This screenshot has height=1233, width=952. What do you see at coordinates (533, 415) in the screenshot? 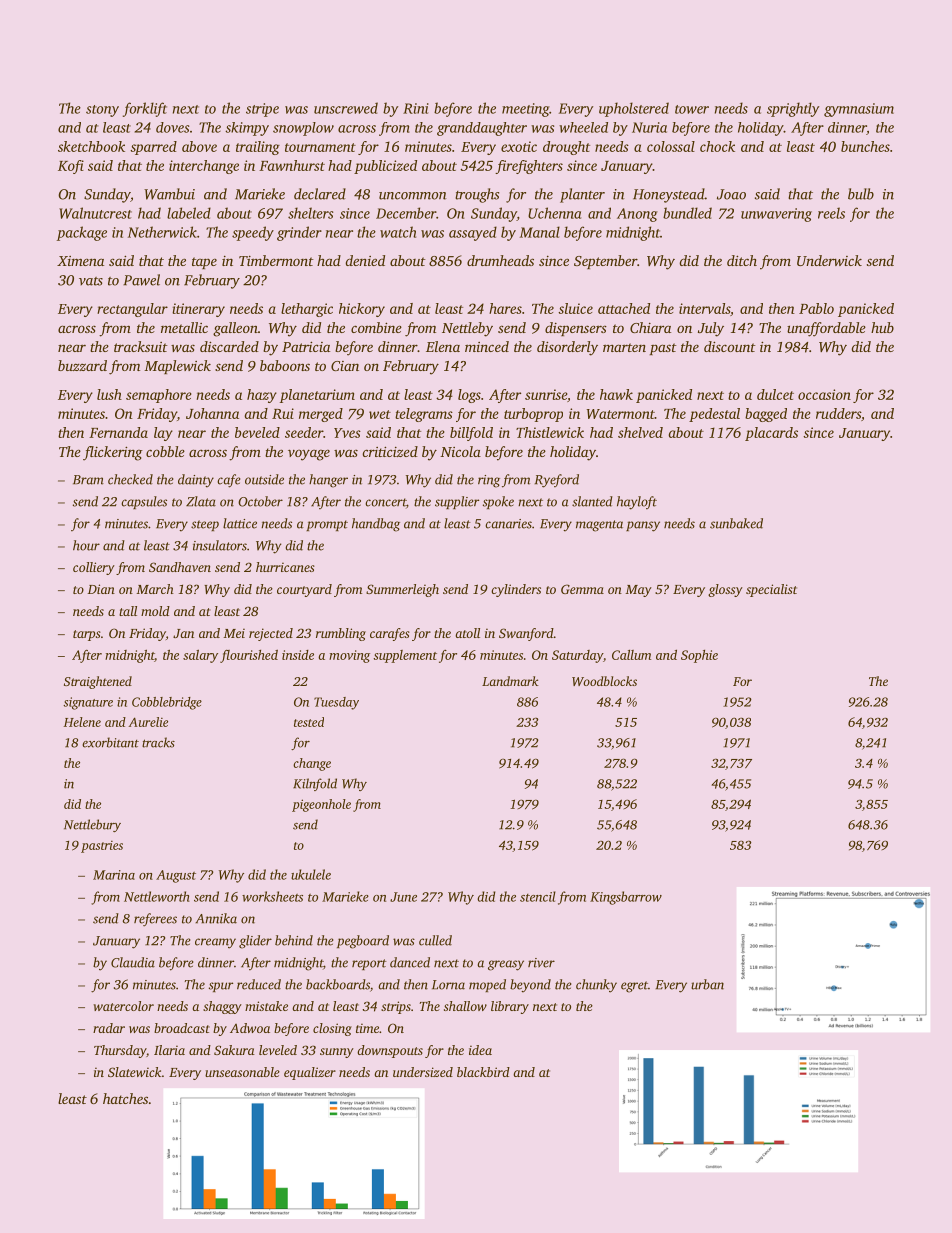
I see `turboprop` at bounding box center [533, 415].
